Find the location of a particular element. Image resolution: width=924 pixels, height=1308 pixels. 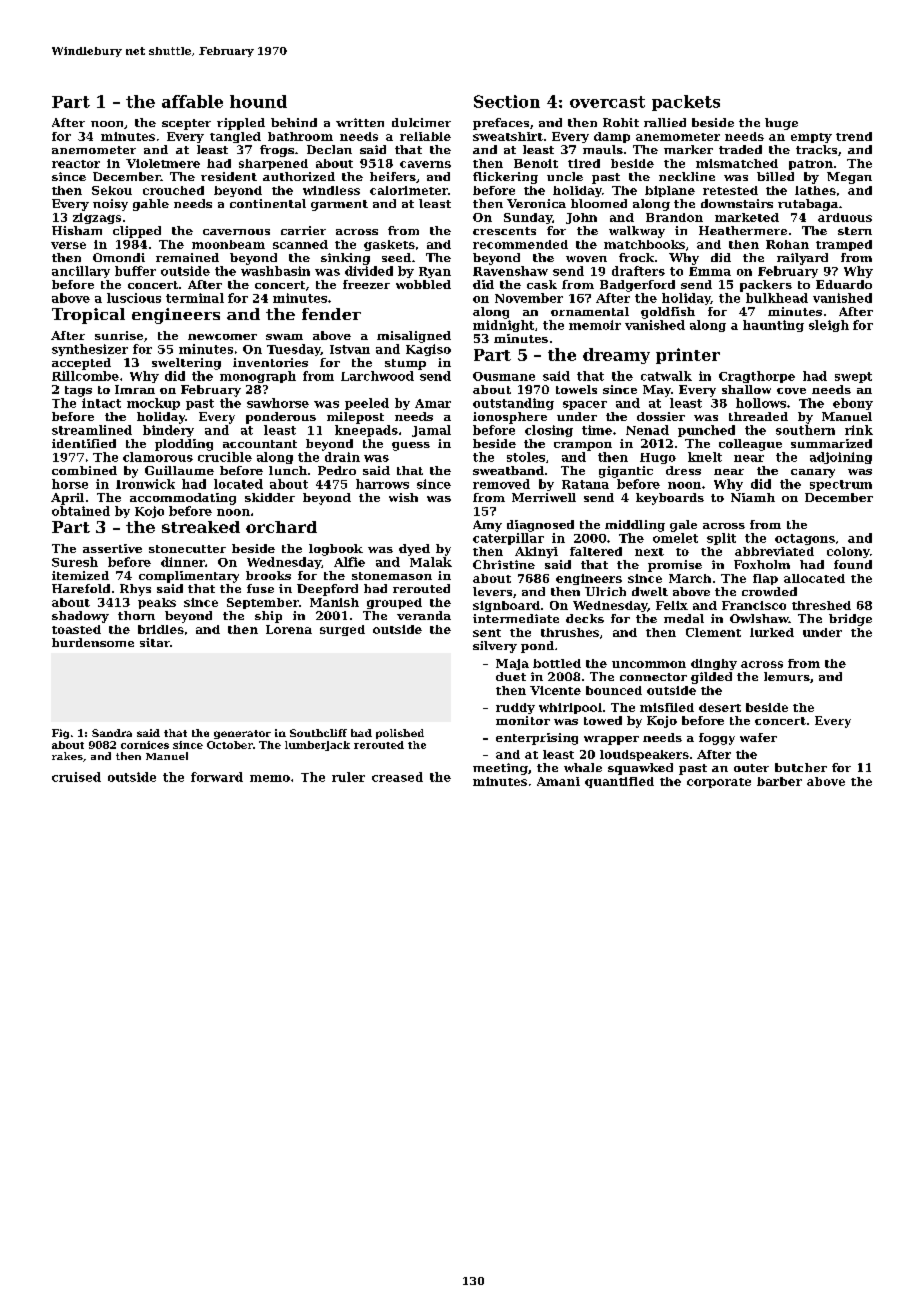

reactor is located at coordinates (76, 164).
